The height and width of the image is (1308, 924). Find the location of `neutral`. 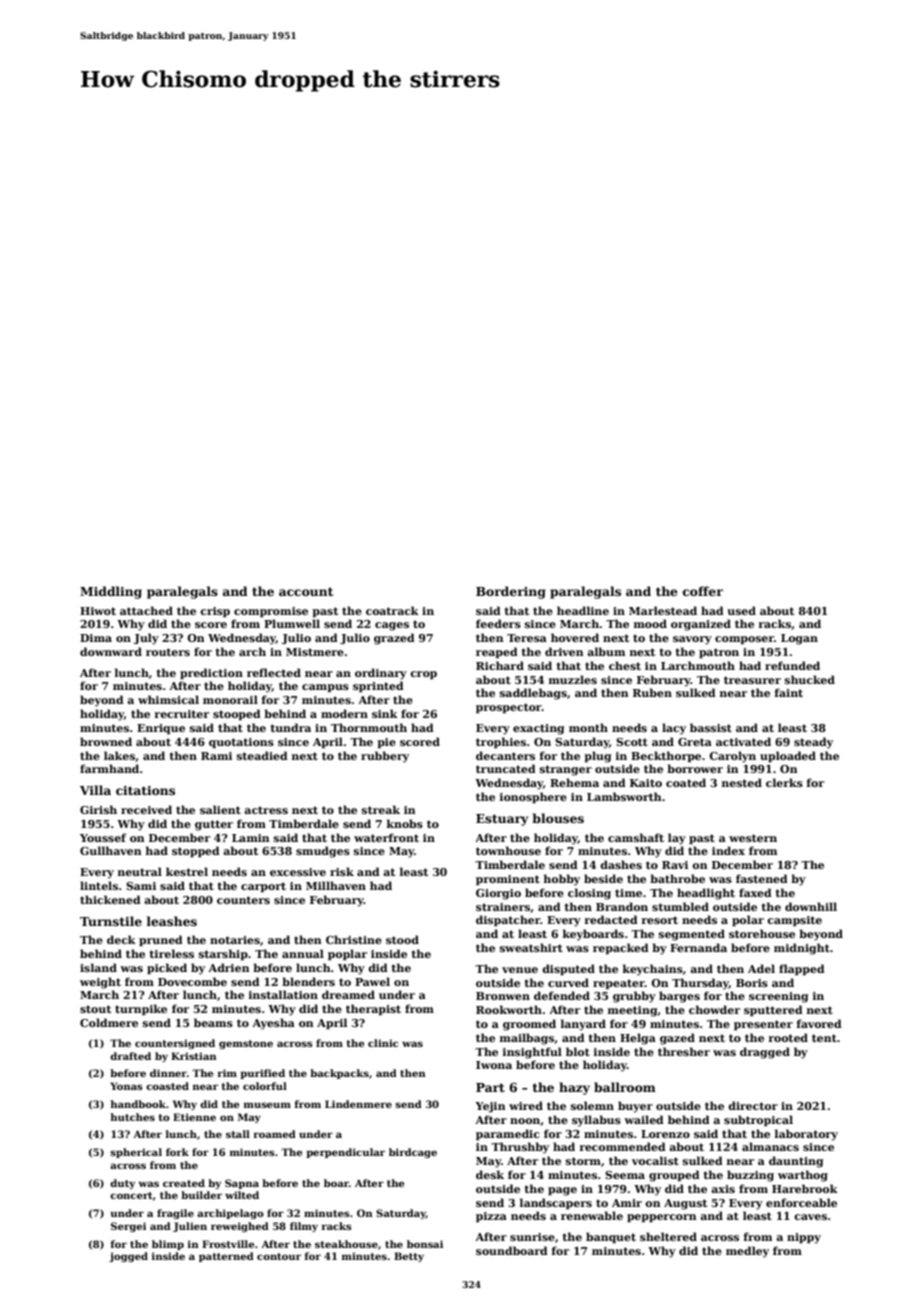

neutral is located at coordinates (140, 871).
